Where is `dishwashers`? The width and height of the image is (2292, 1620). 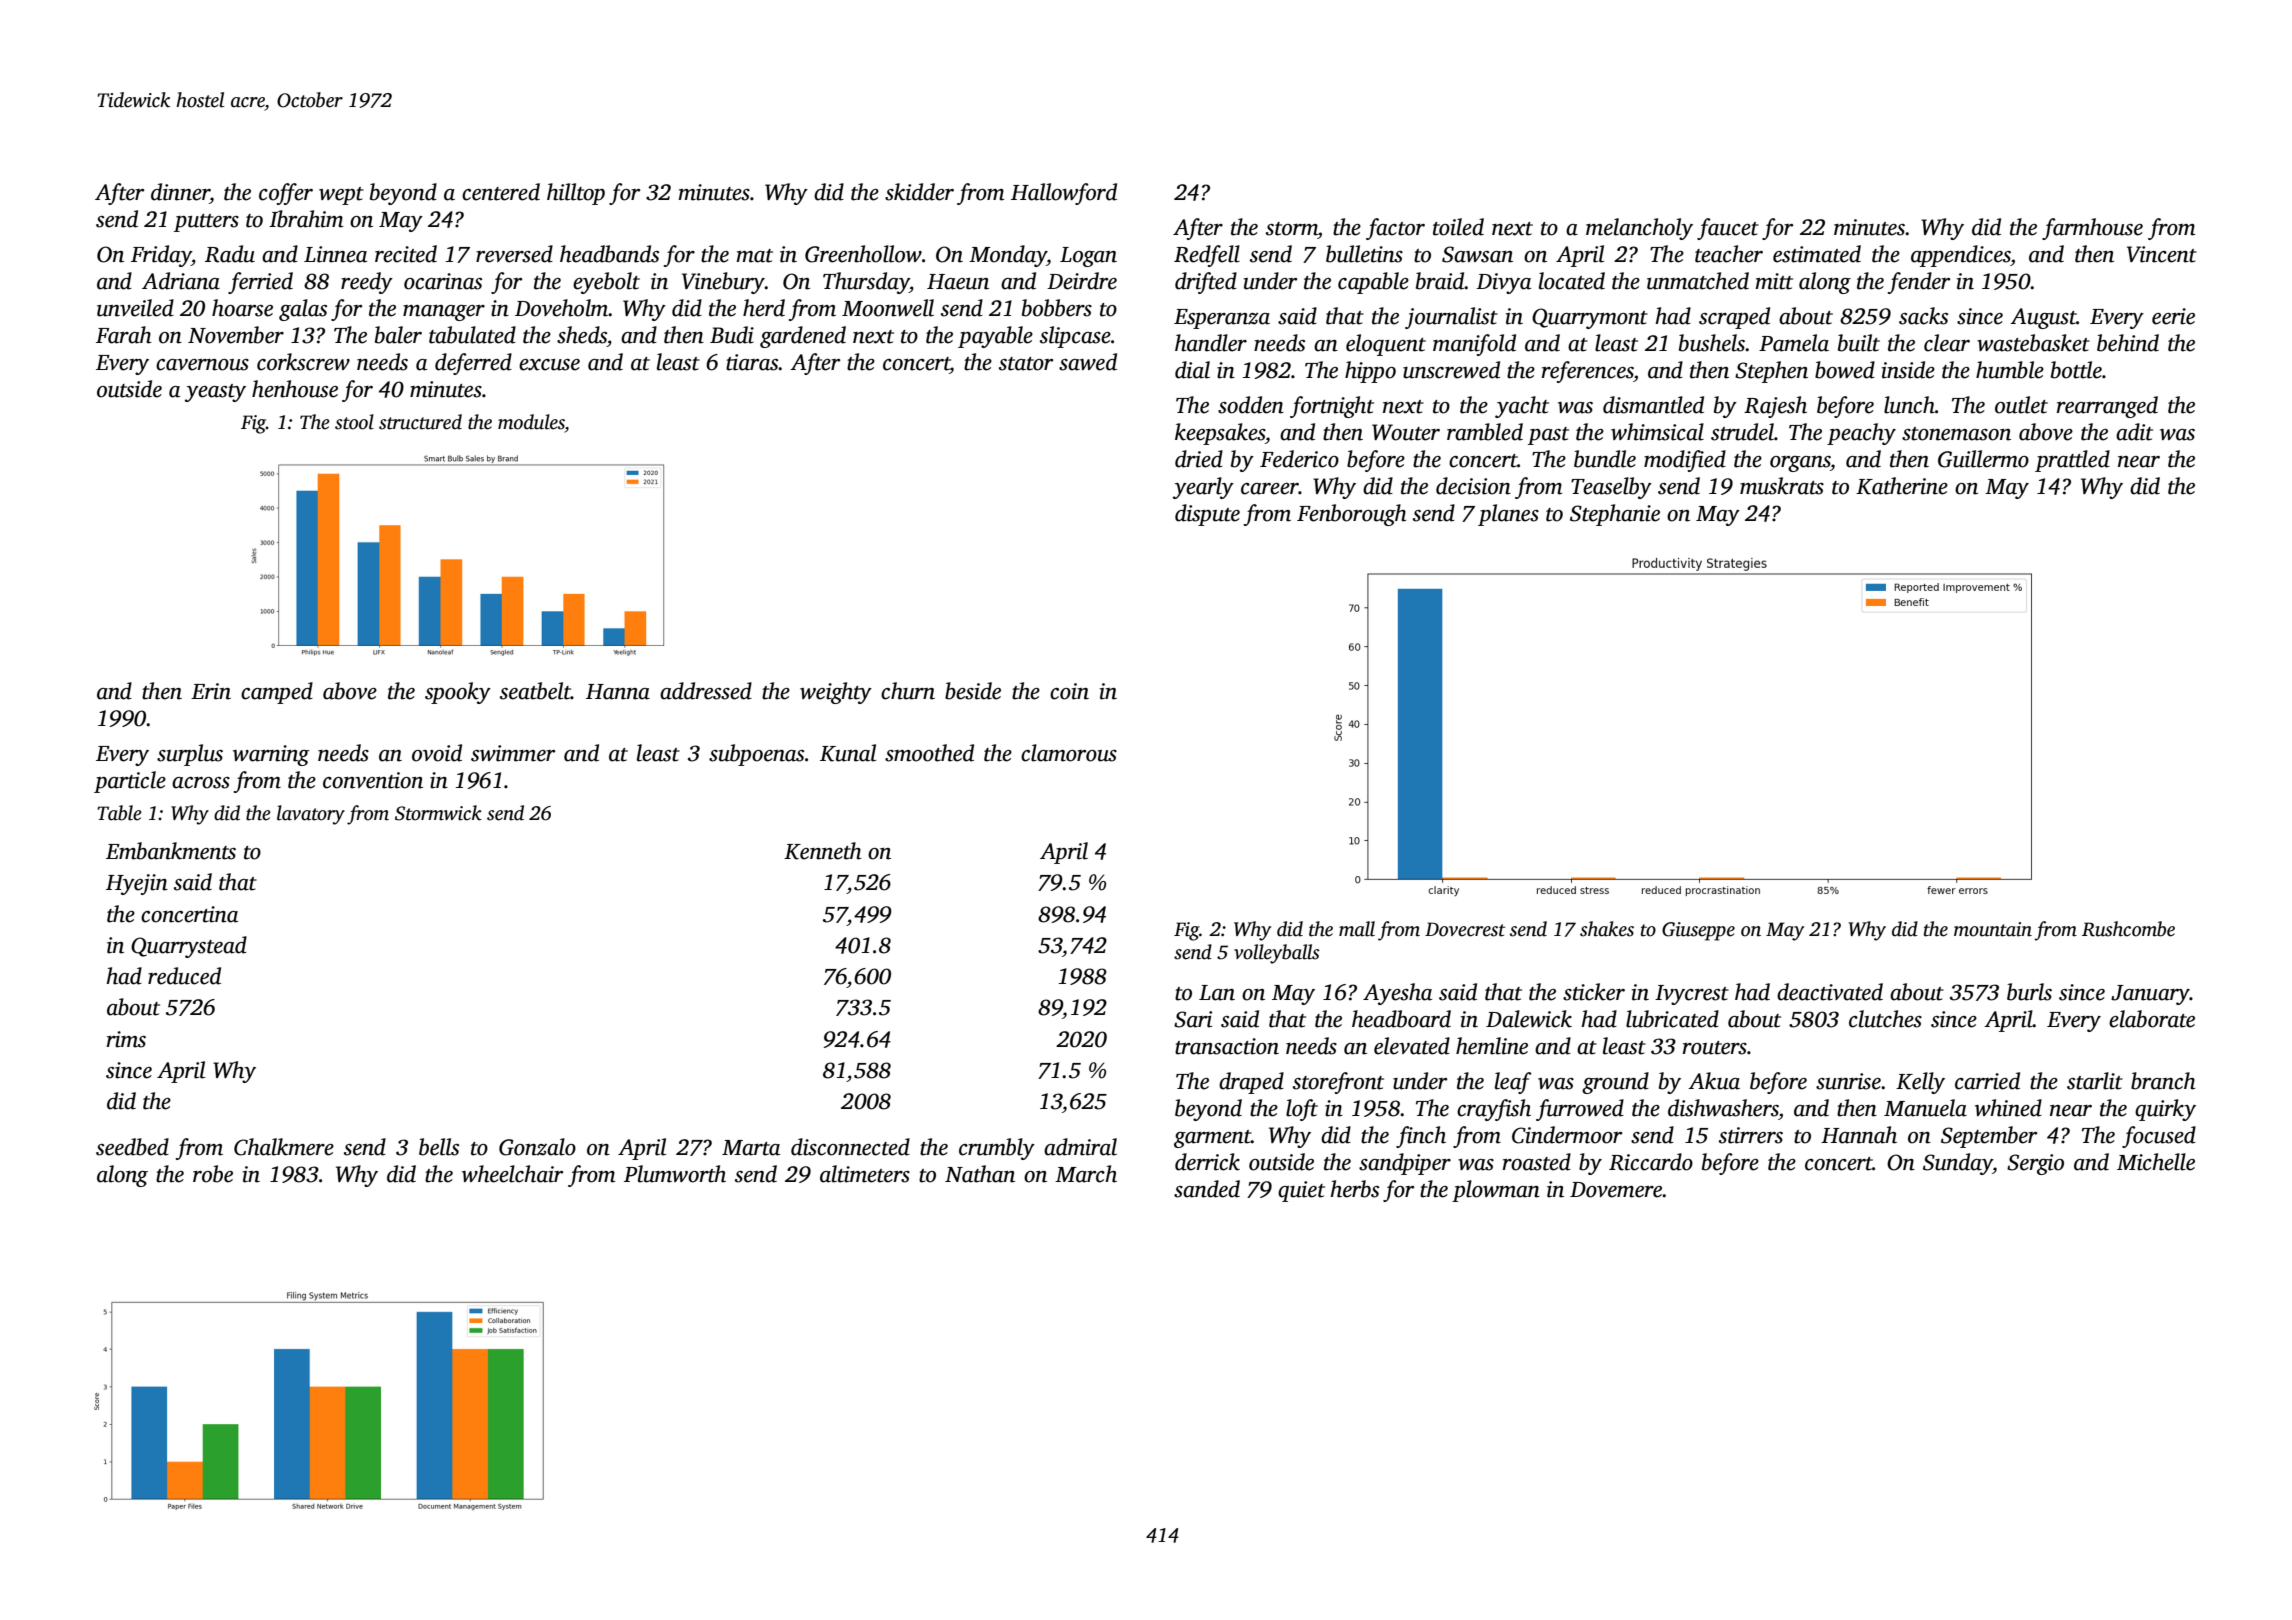 dishwashers is located at coordinates (1723, 1108).
